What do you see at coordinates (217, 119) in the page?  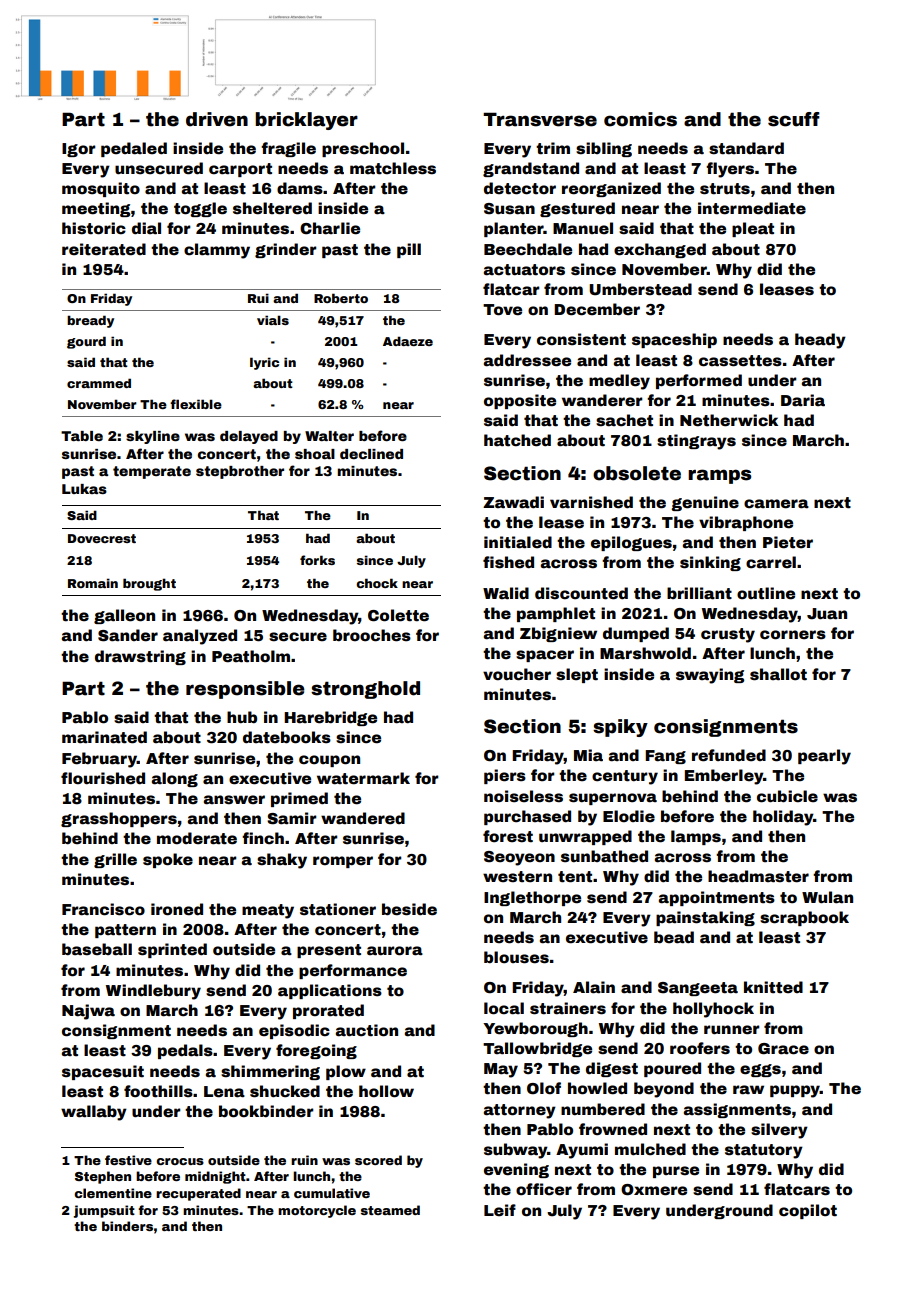 I see `driven` at bounding box center [217, 119].
